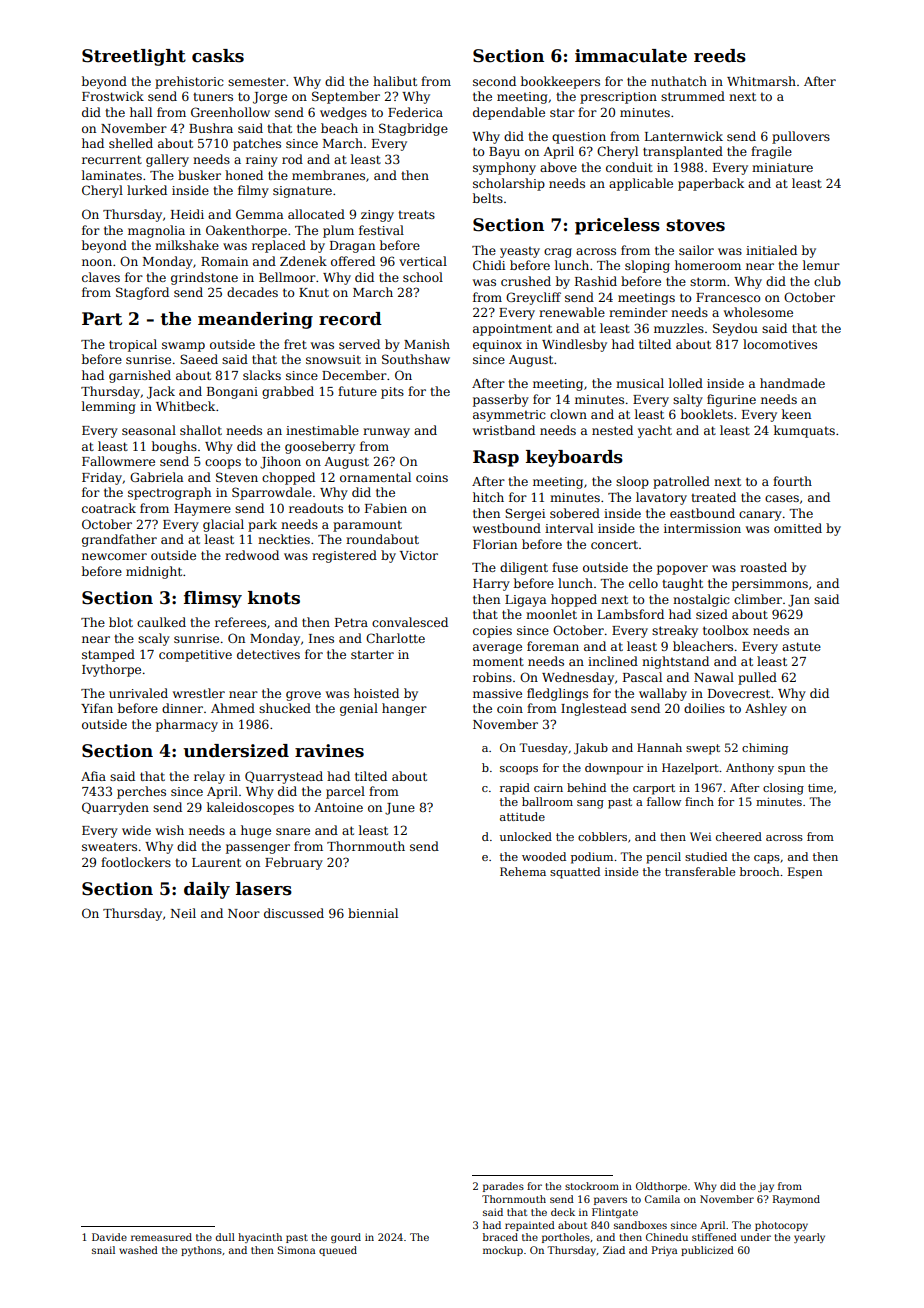 The image size is (924, 1308). Describe the element at coordinates (427, 344) in the image. I see `Manish` at that location.
